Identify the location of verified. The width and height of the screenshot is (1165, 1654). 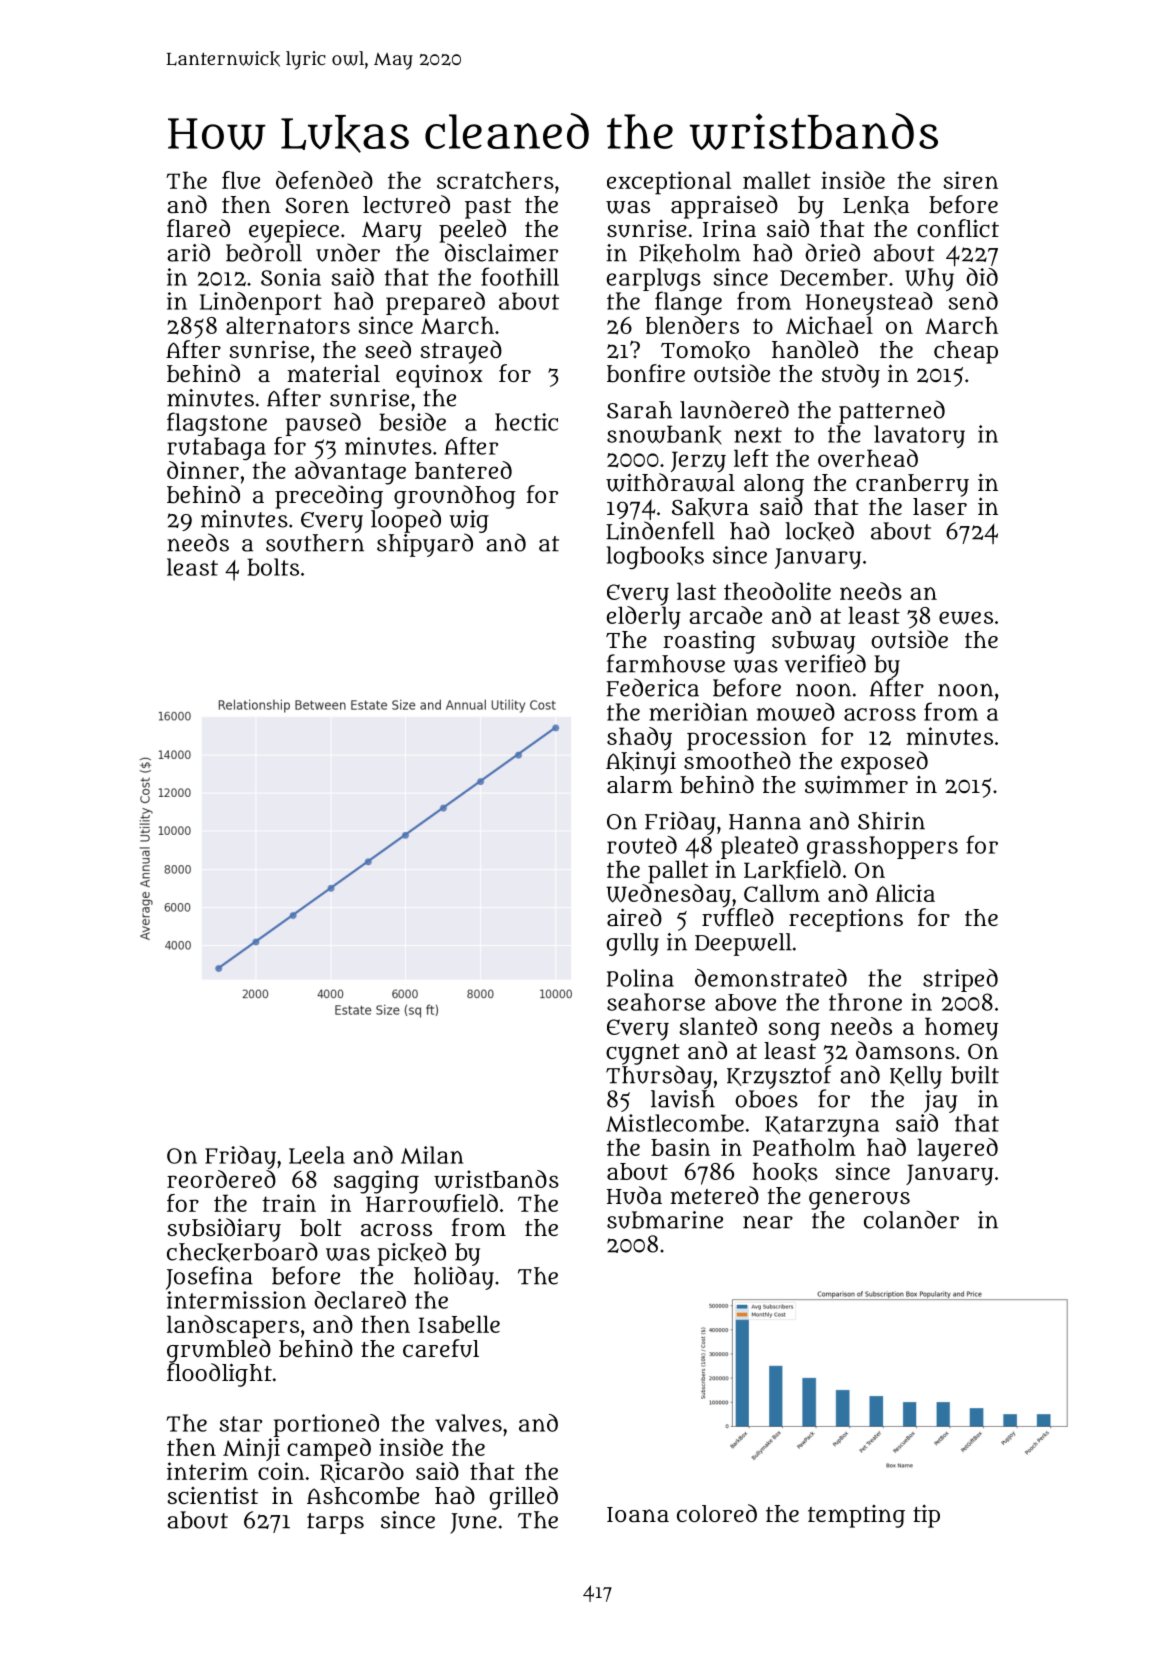
(825, 663).
